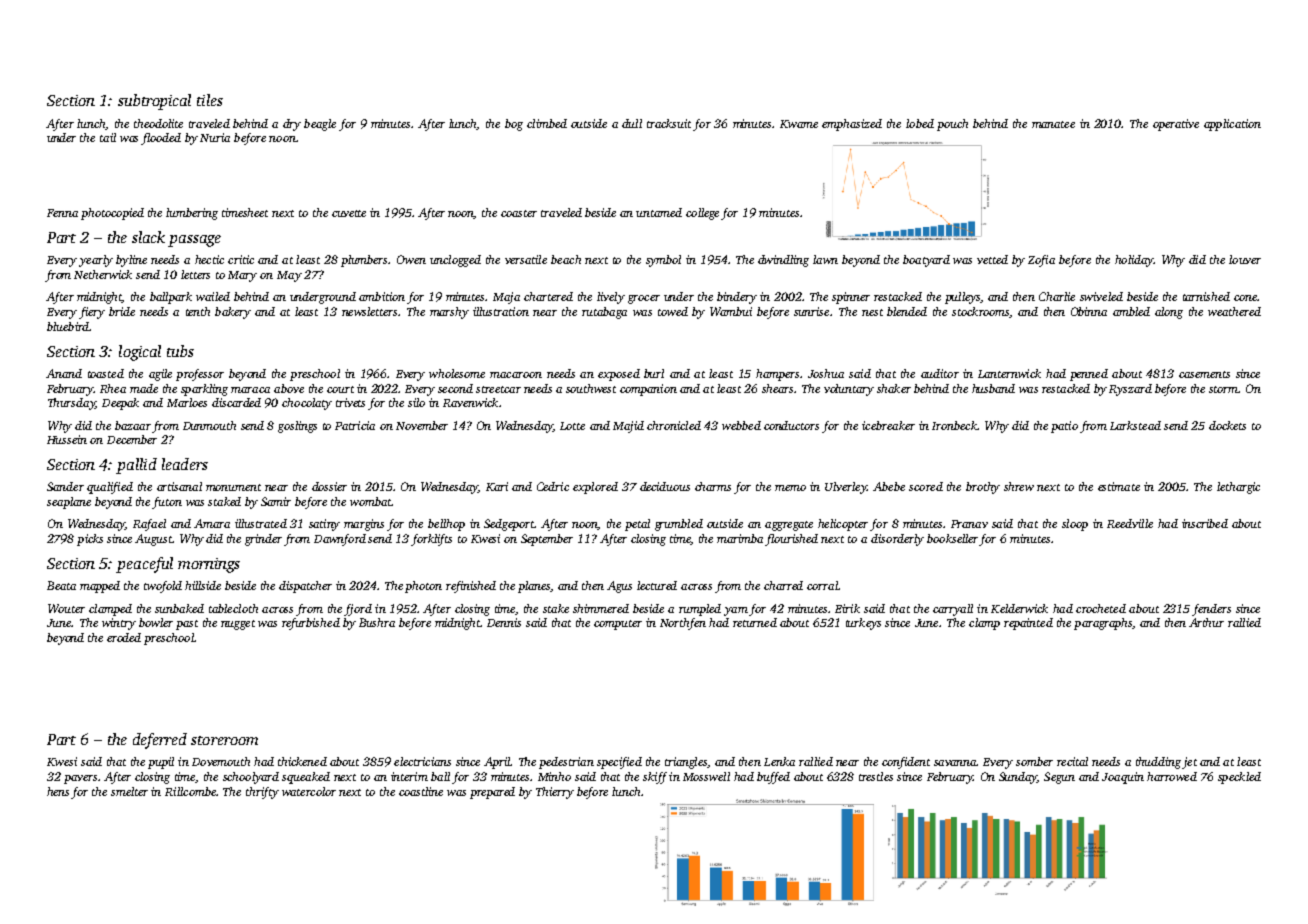 The image size is (1308, 924). I want to click on paragraphs, so click(1103, 624).
